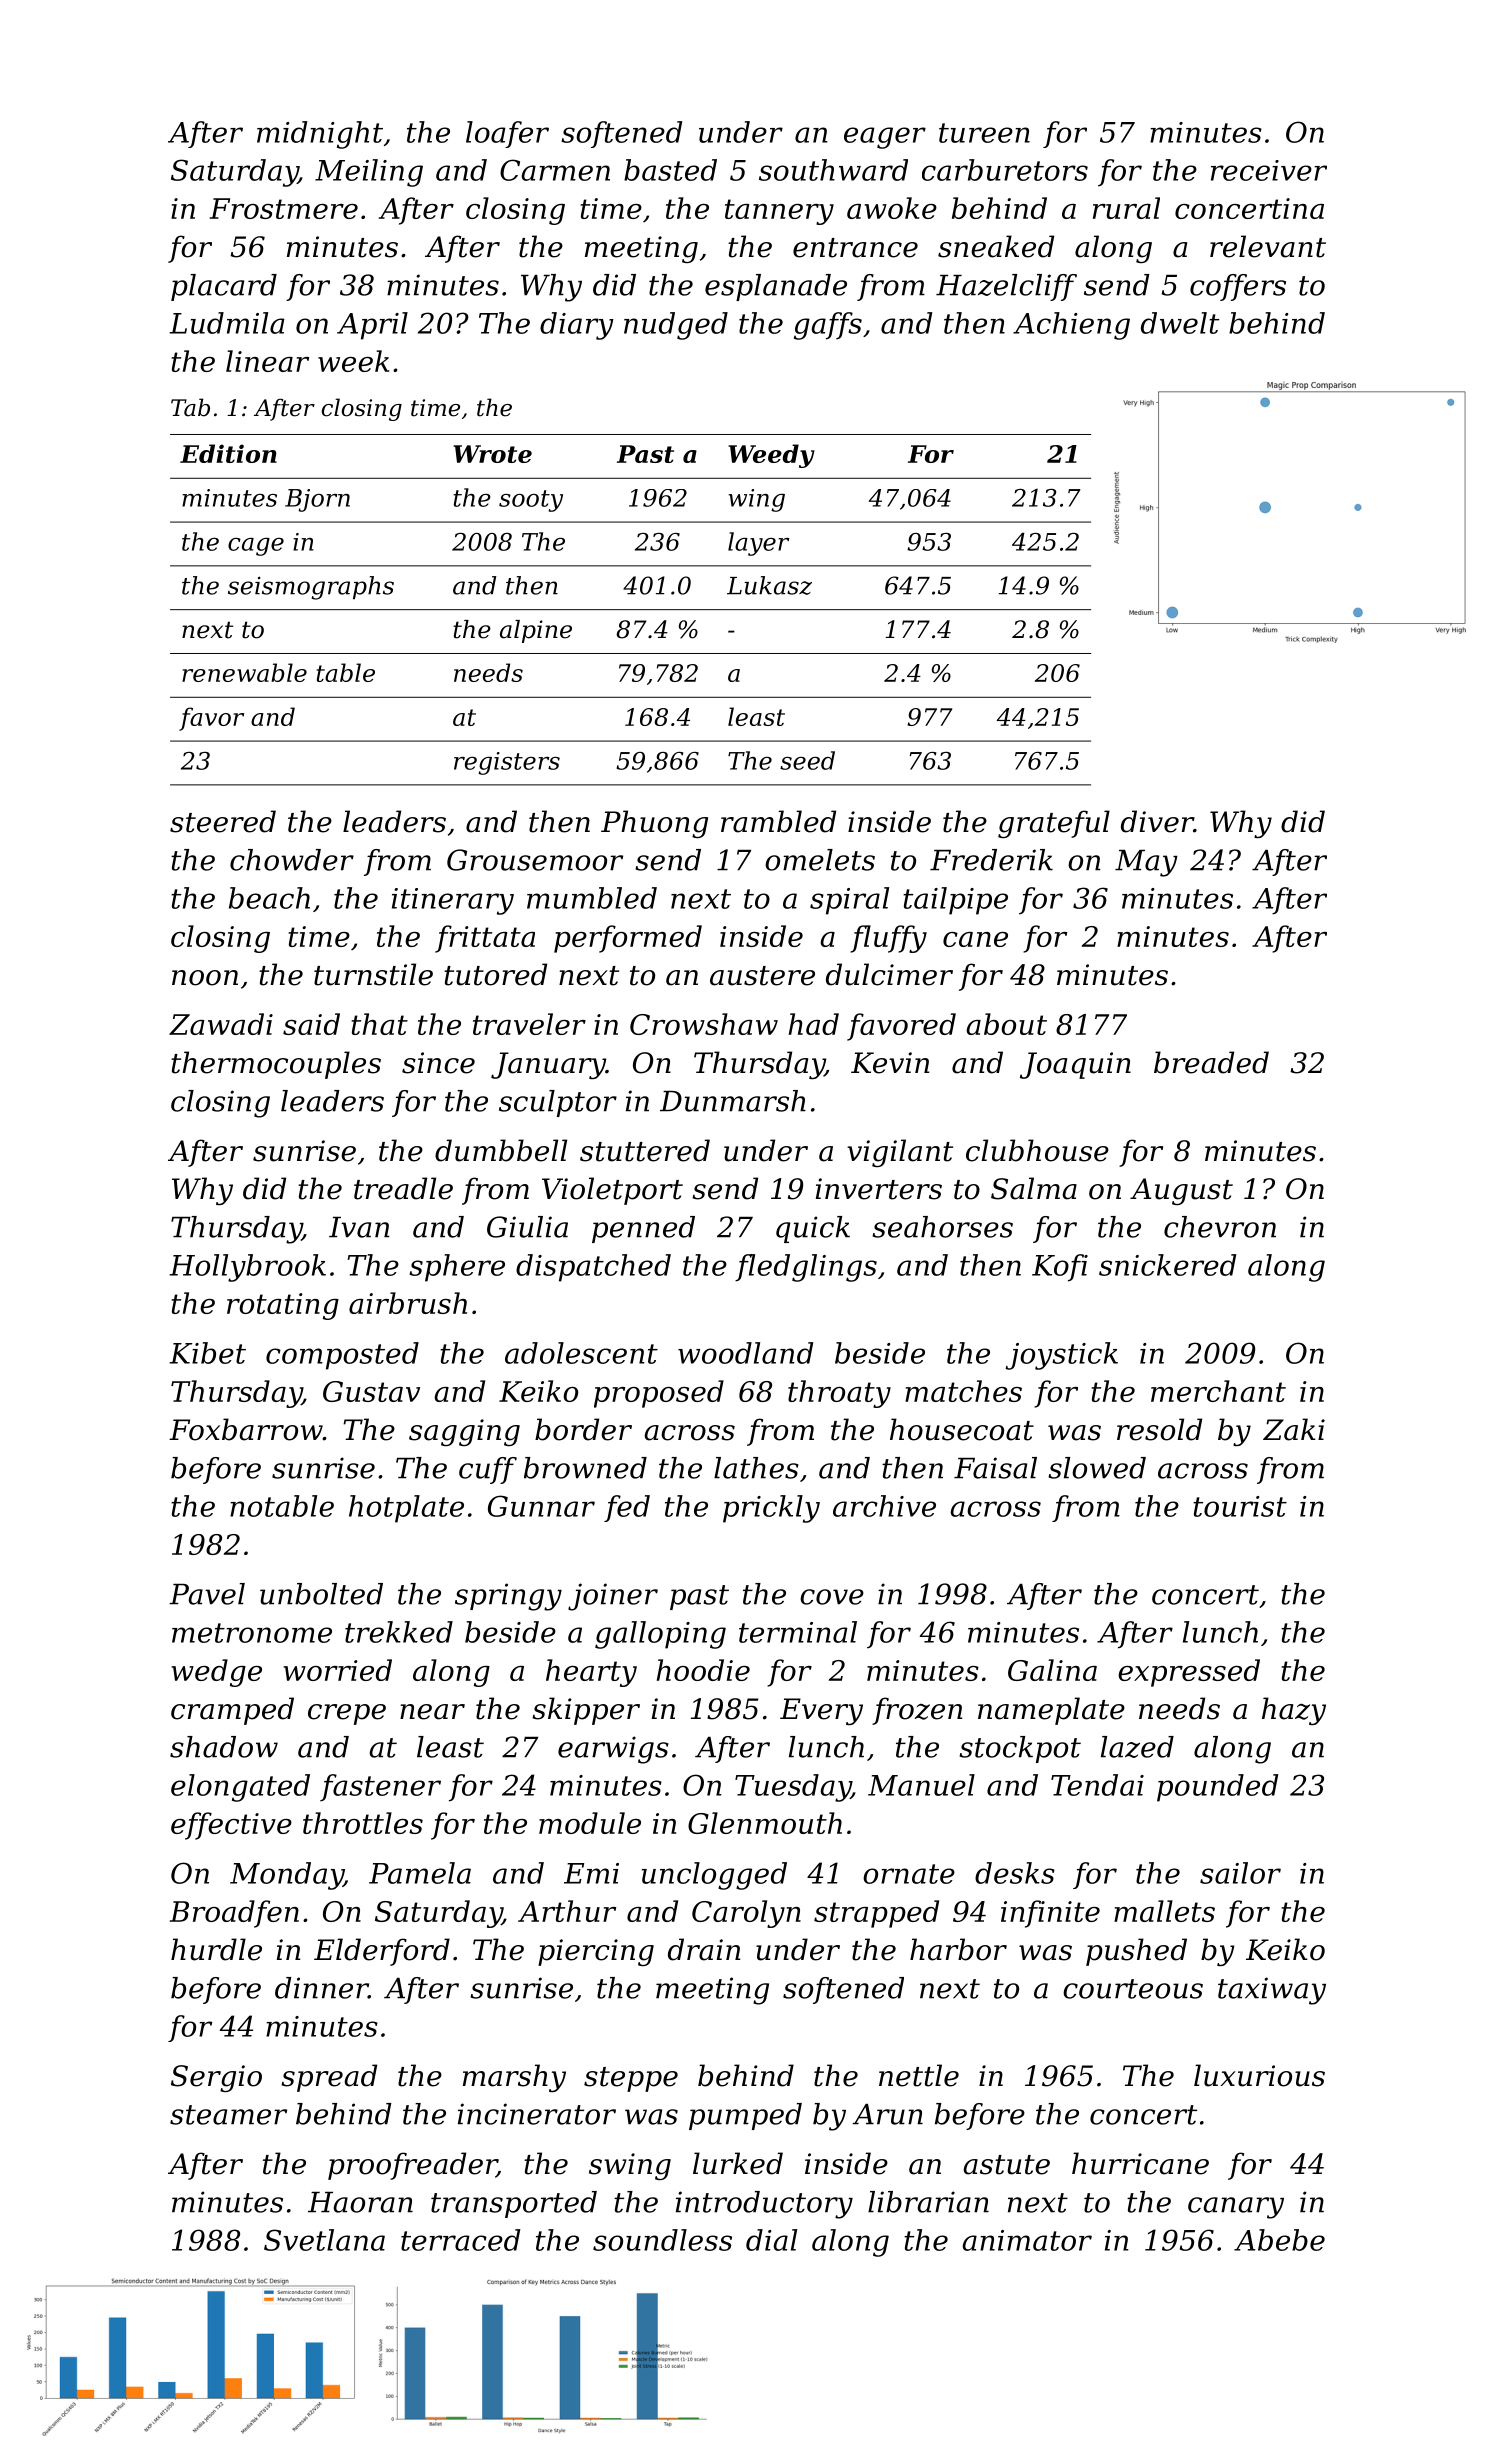 The width and height of the page is (1496, 2464). I want to click on lathes, so click(756, 1468).
